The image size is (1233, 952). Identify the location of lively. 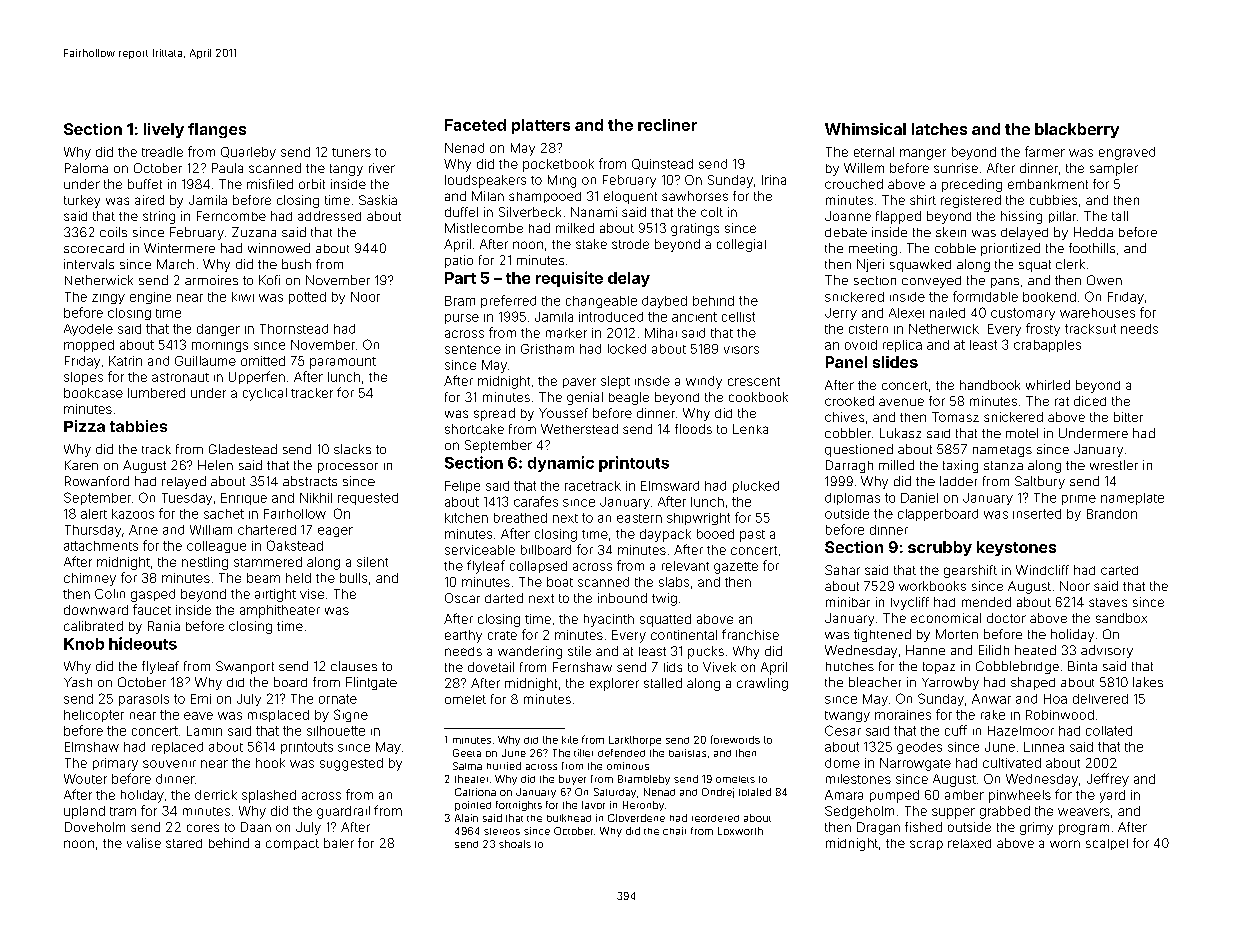
(164, 130).
